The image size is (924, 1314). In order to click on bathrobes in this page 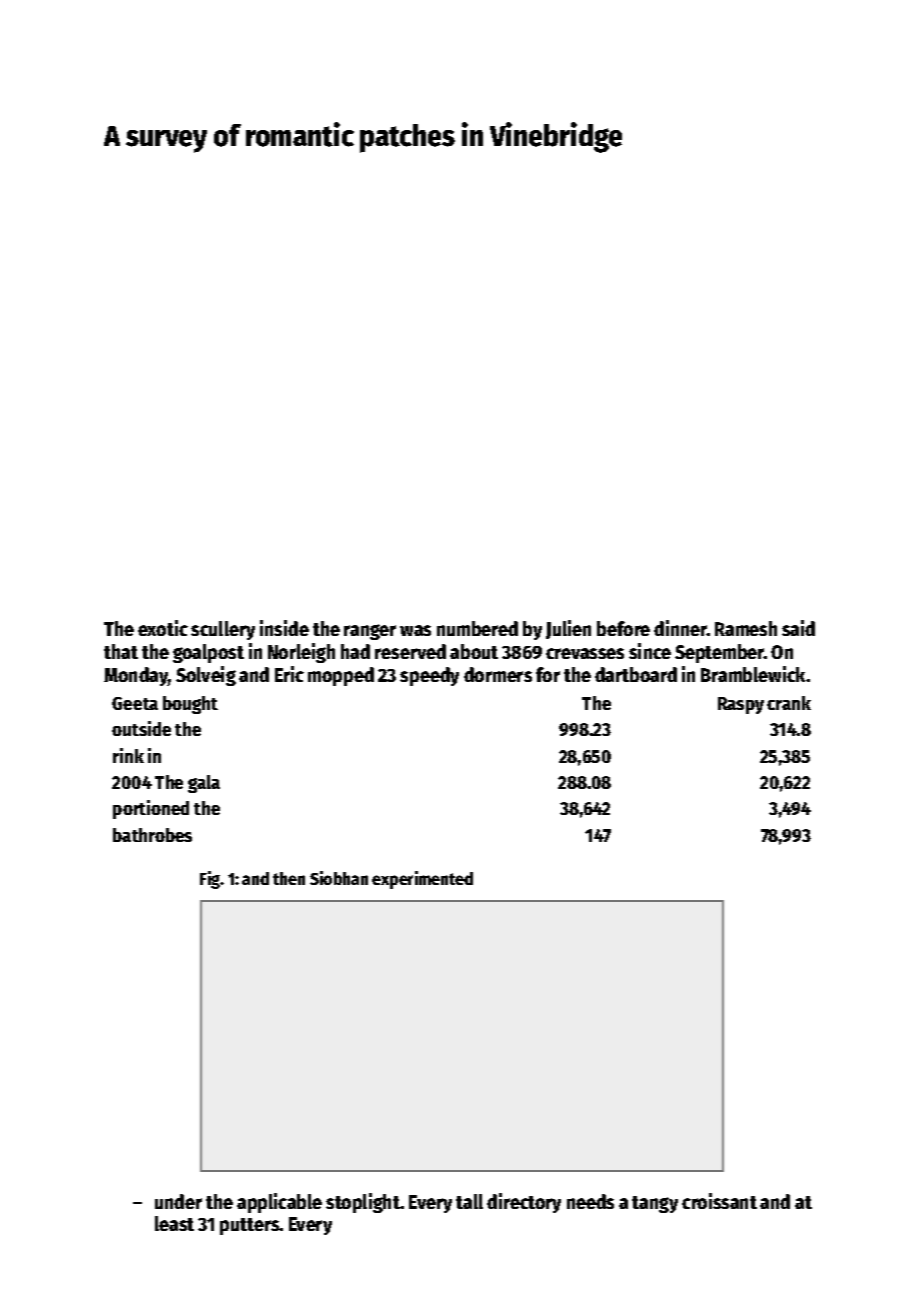, I will do `click(152, 835)`.
